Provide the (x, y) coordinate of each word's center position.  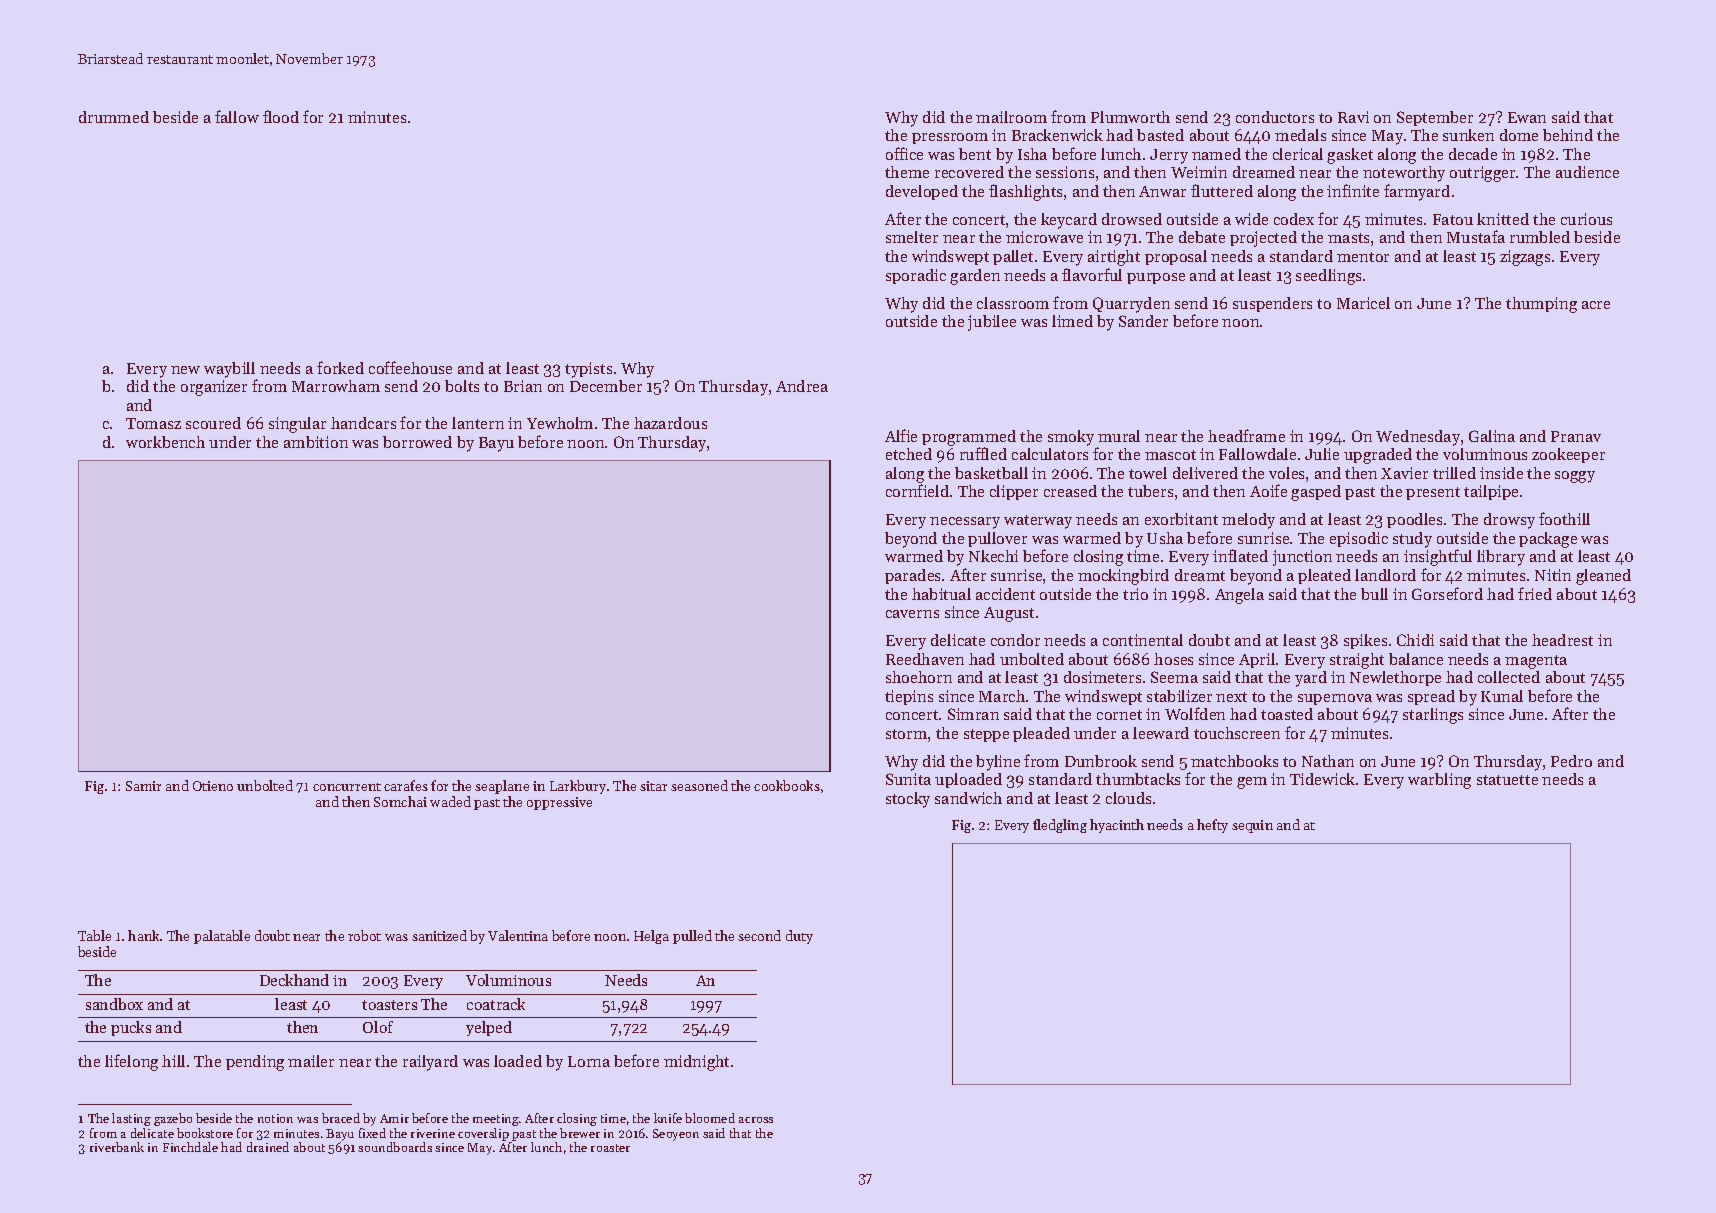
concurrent (347, 787)
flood (281, 116)
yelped (489, 1028)
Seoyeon (676, 1135)
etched (909, 454)
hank (143, 935)
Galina (1492, 436)
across (756, 1120)
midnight (696, 1063)
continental (1143, 640)
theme (907, 172)
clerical (1298, 154)
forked (340, 367)
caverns (912, 614)
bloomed (710, 1118)
